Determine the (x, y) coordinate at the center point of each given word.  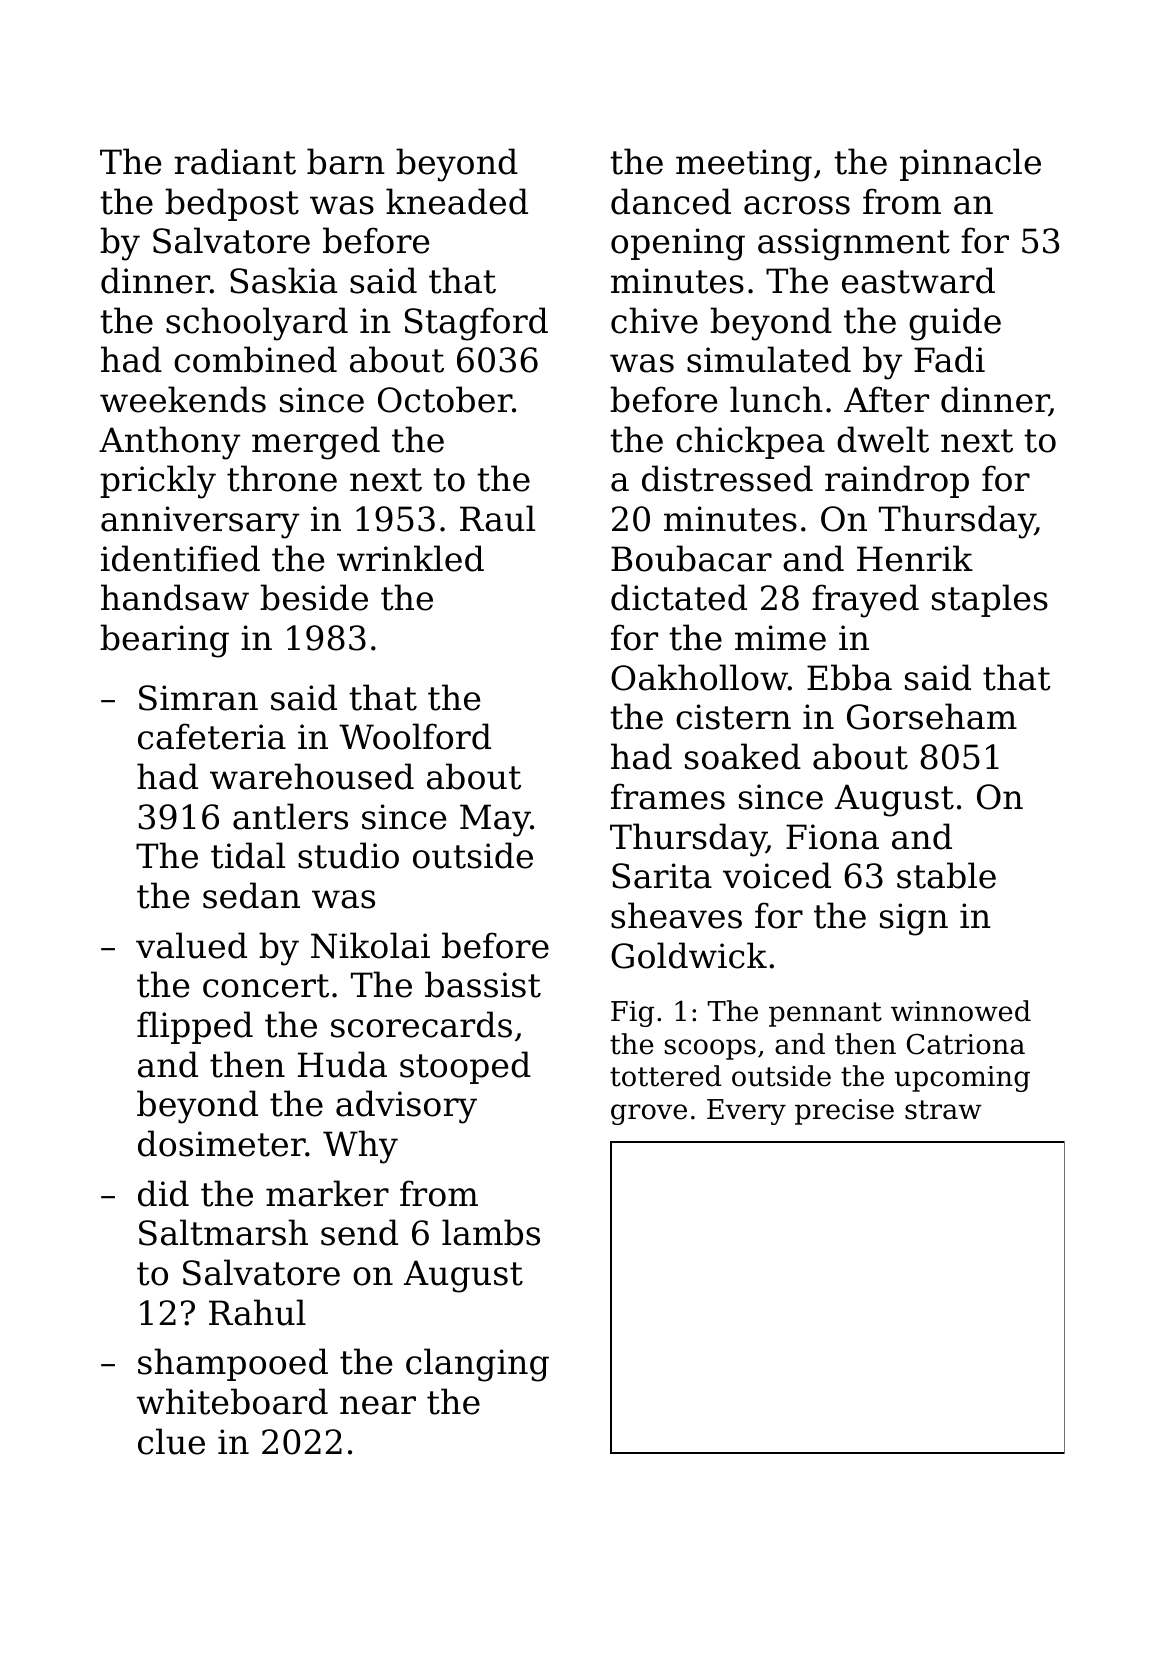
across (797, 205)
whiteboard (232, 1401)
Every (746, 1112)
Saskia (283, 280)
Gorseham (932, 716)
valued (191, 945)
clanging (477, 1365)
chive (654, 320)
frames (668, 796)
